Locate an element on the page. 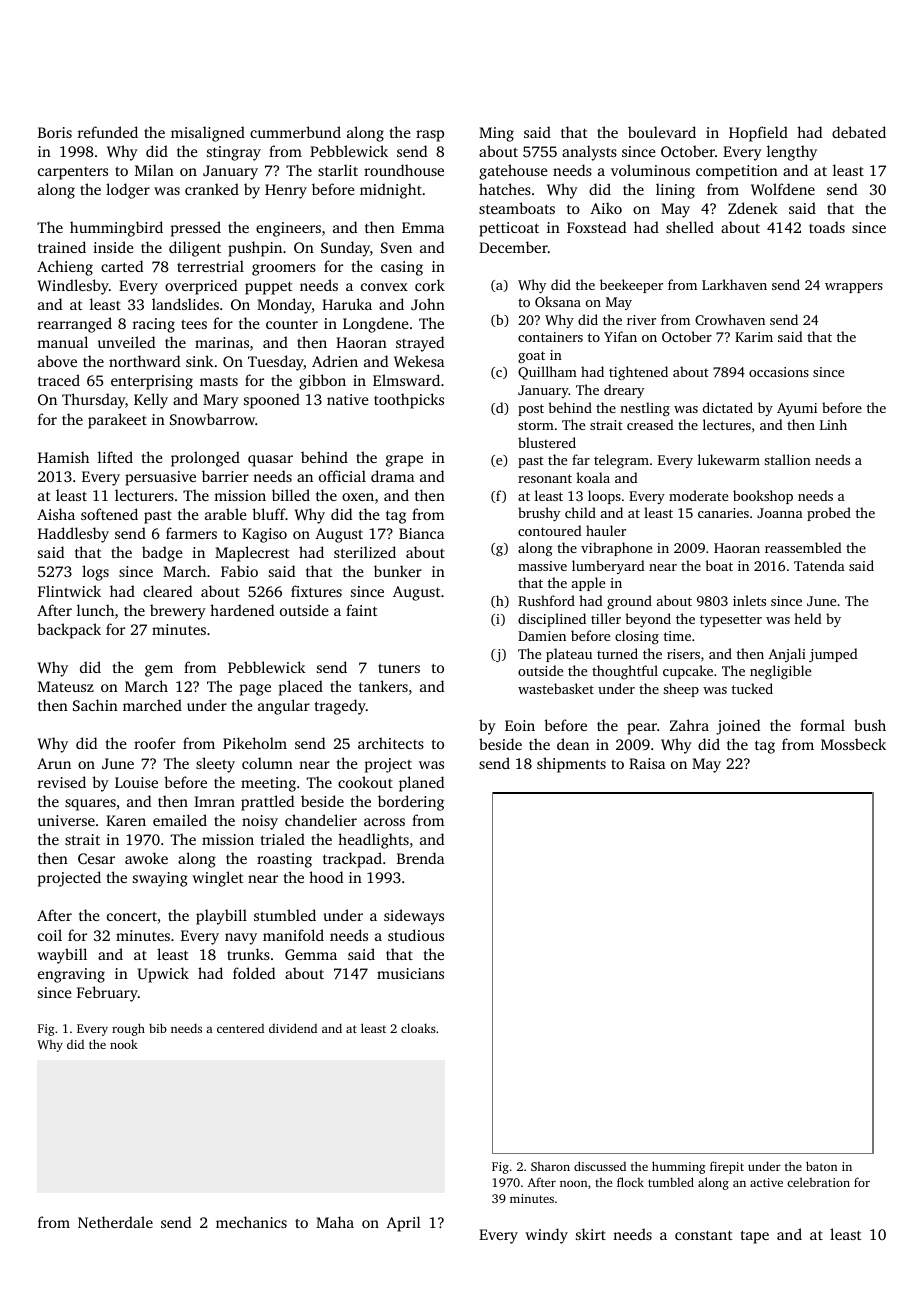  tape is located at coordinates (755, 1237).
